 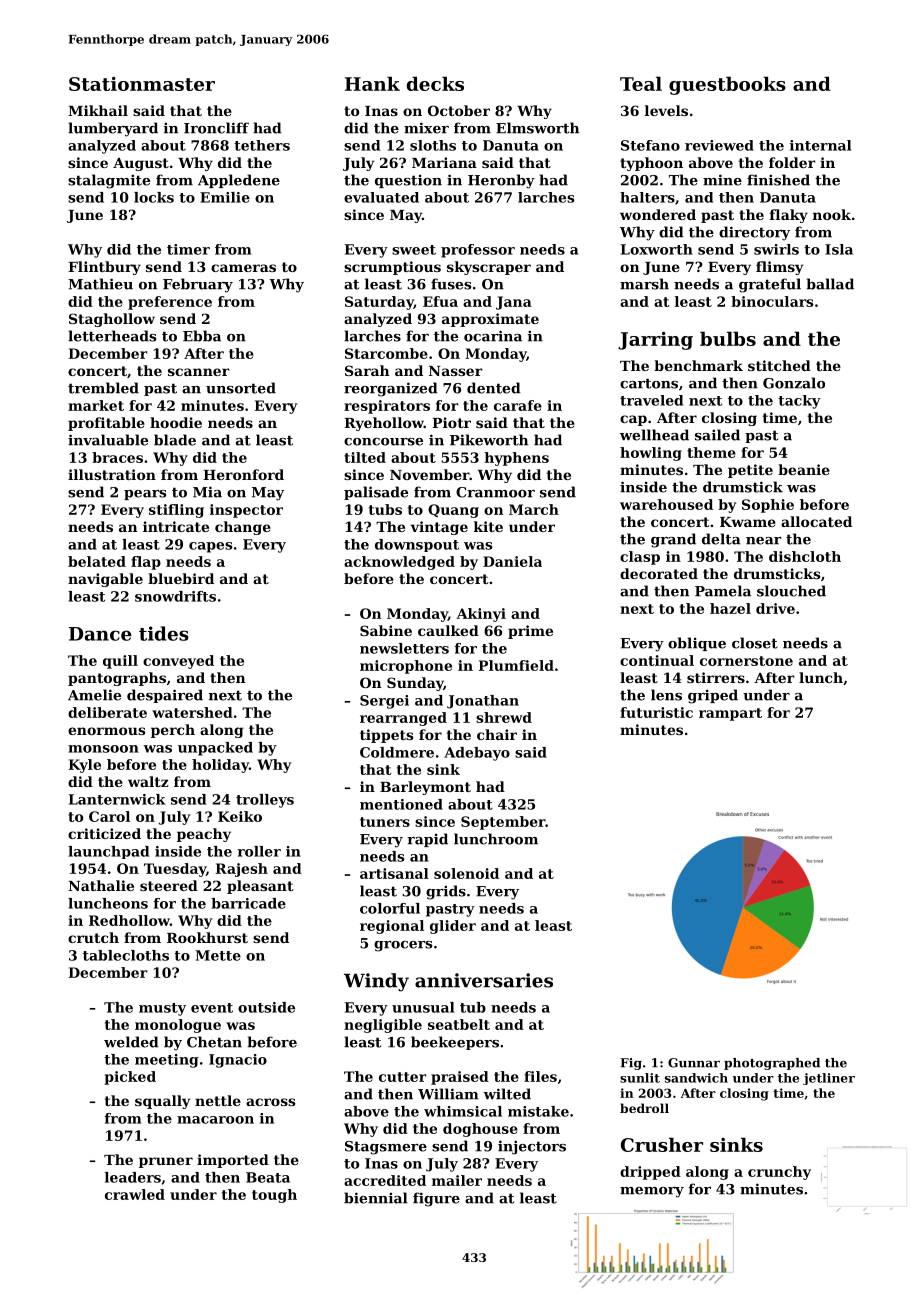 What do you see at coordinates (112, 336) in the document?
I see `letterheads` at bounding box center [112, 336].
